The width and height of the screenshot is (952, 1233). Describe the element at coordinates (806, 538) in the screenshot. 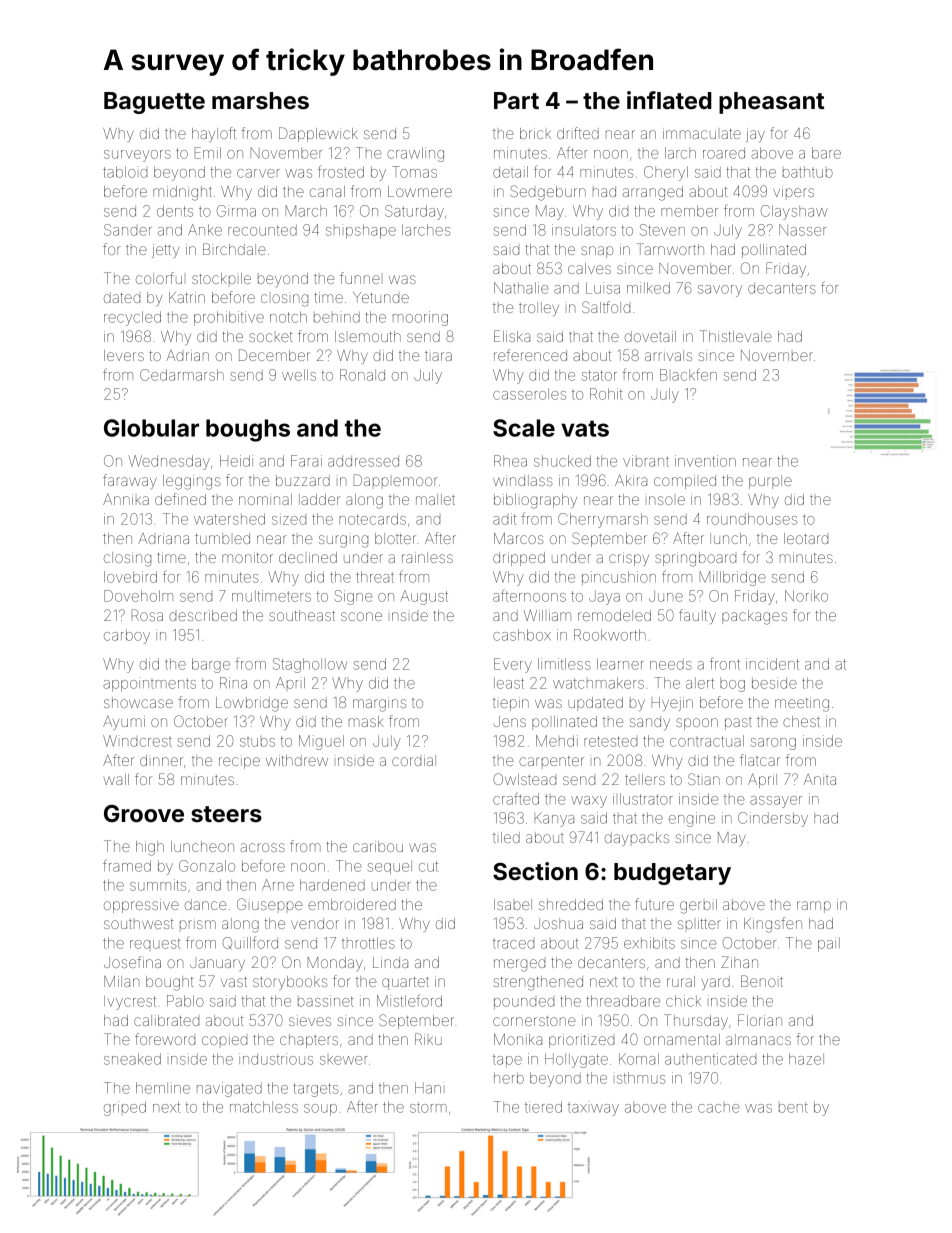

I see `leotard` at that location.
